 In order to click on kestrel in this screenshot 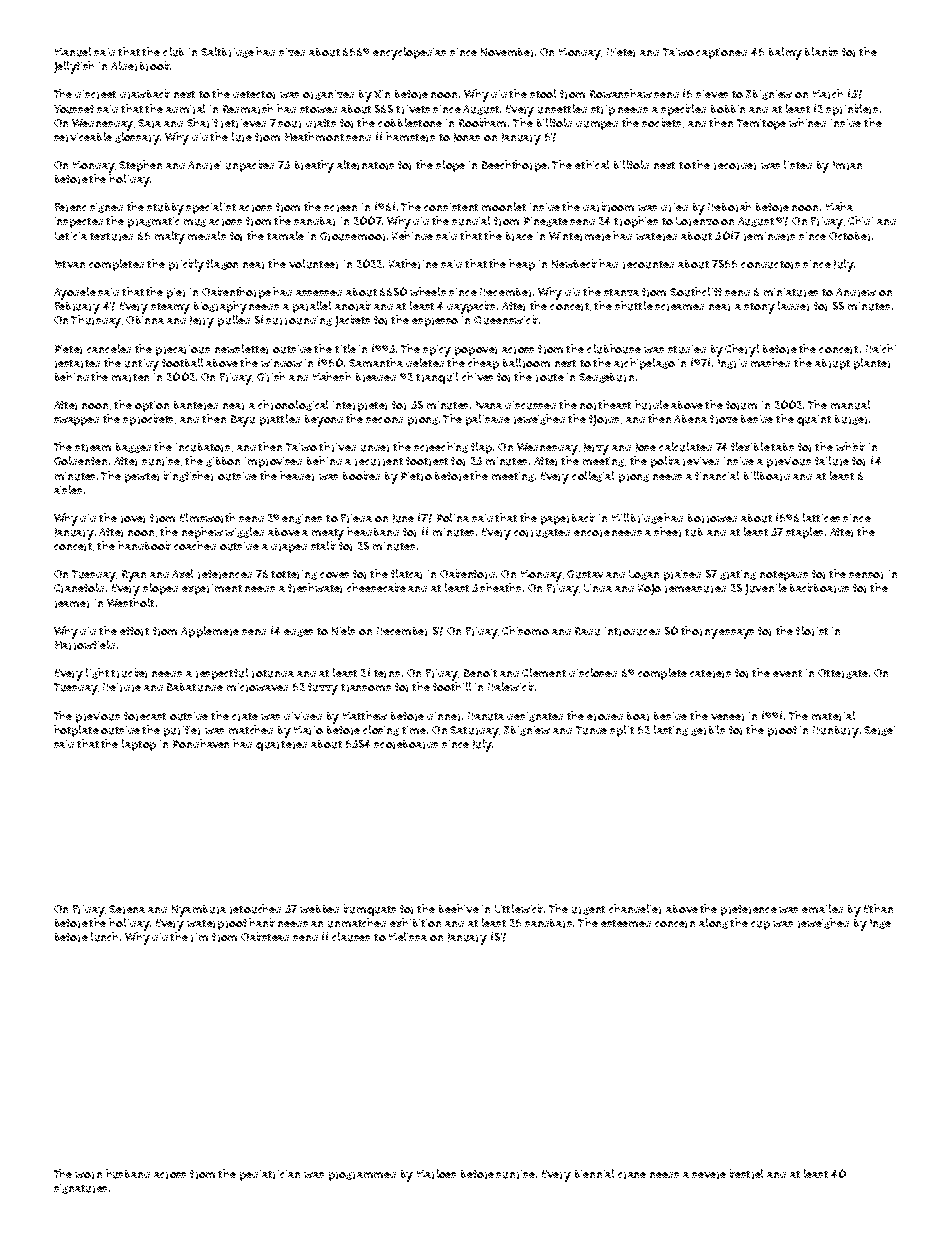, I will do `click(746, 1174)`.
